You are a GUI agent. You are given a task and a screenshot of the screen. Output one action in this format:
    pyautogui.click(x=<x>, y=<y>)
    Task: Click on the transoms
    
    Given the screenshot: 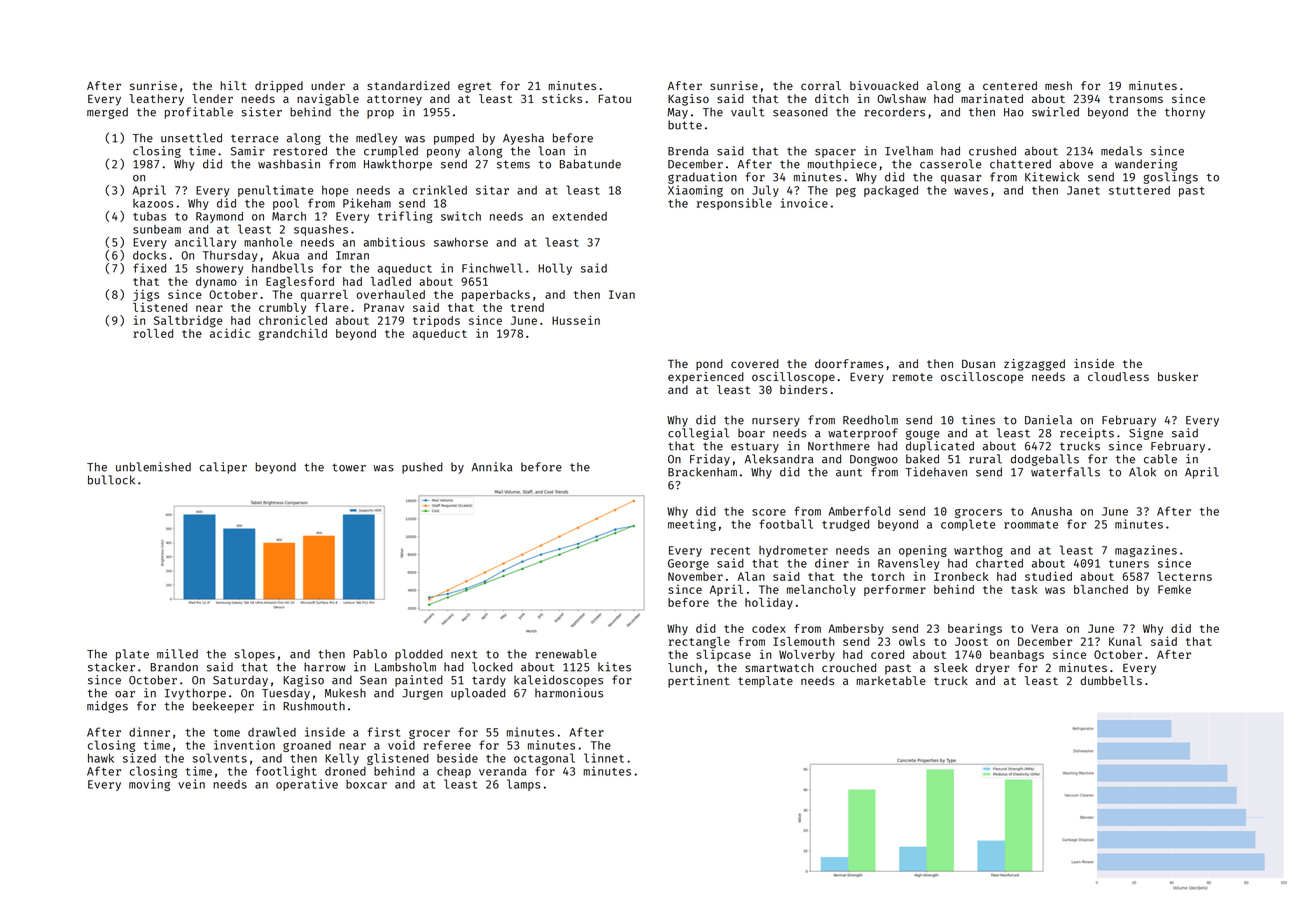 What is the action you would take?
    pyautogui.click(x=1136, y=99)
